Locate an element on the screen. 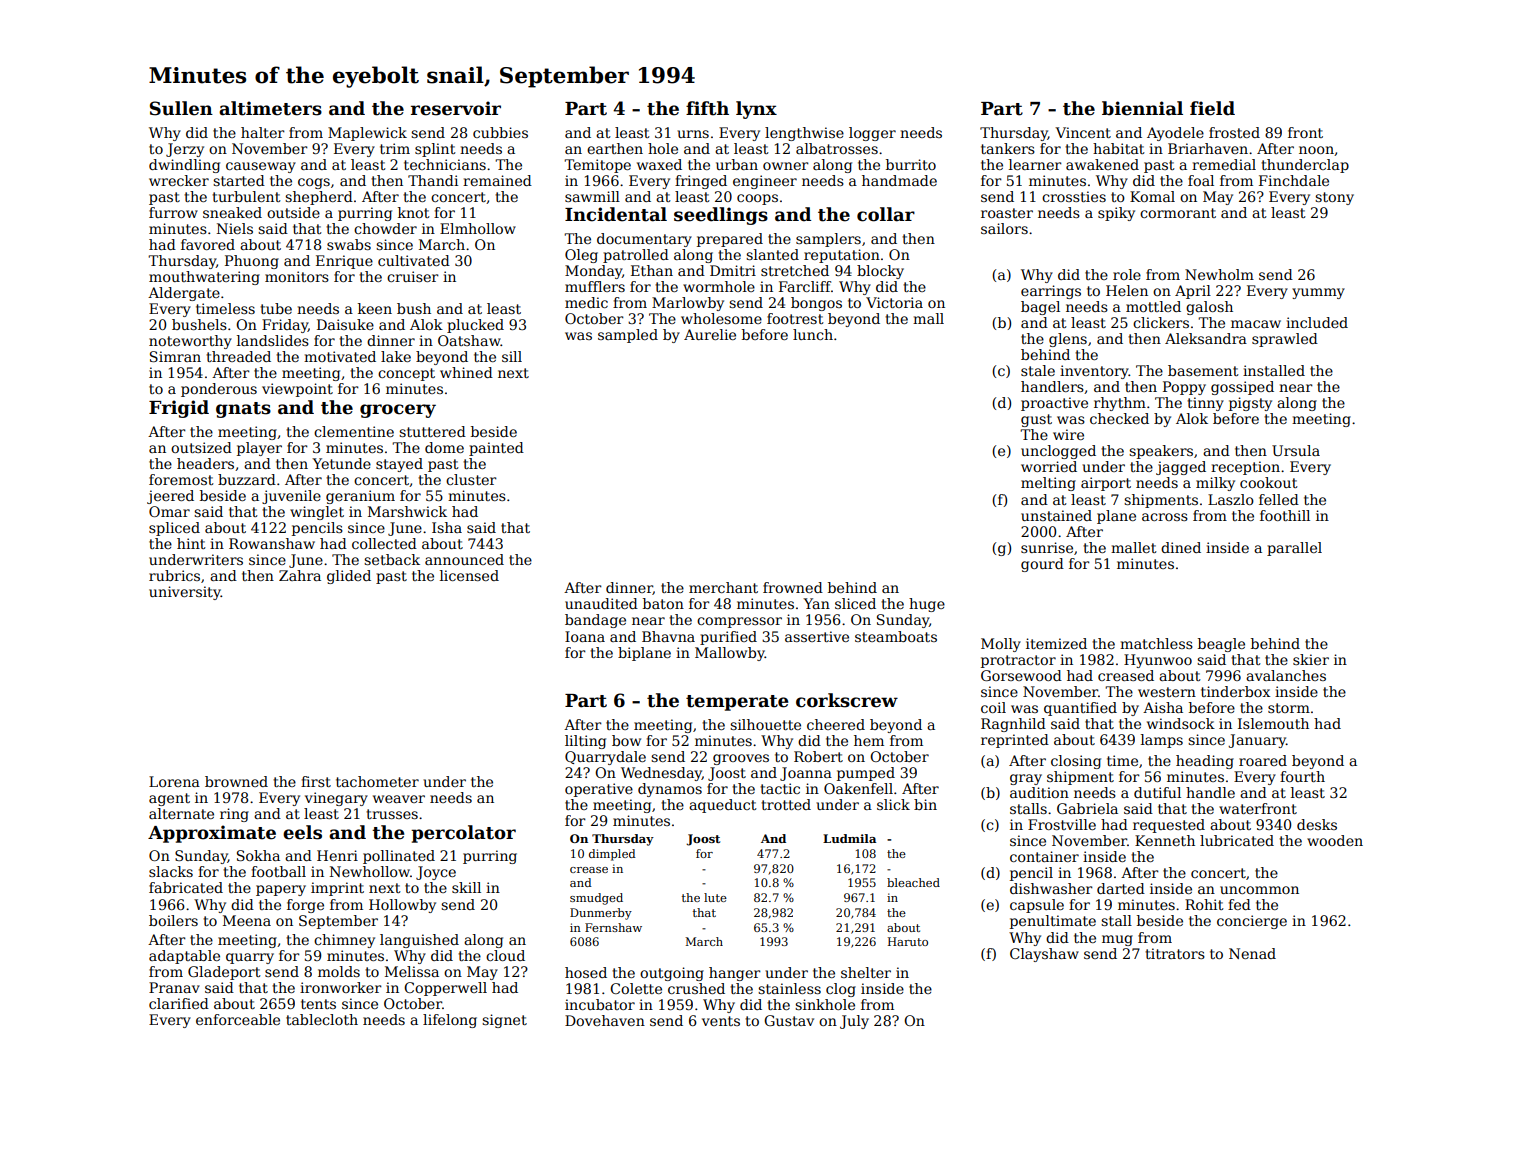 Image resolution: width=1513 pixels, height=1169 pixels. Joanna is located at coordinates (806, 774).
